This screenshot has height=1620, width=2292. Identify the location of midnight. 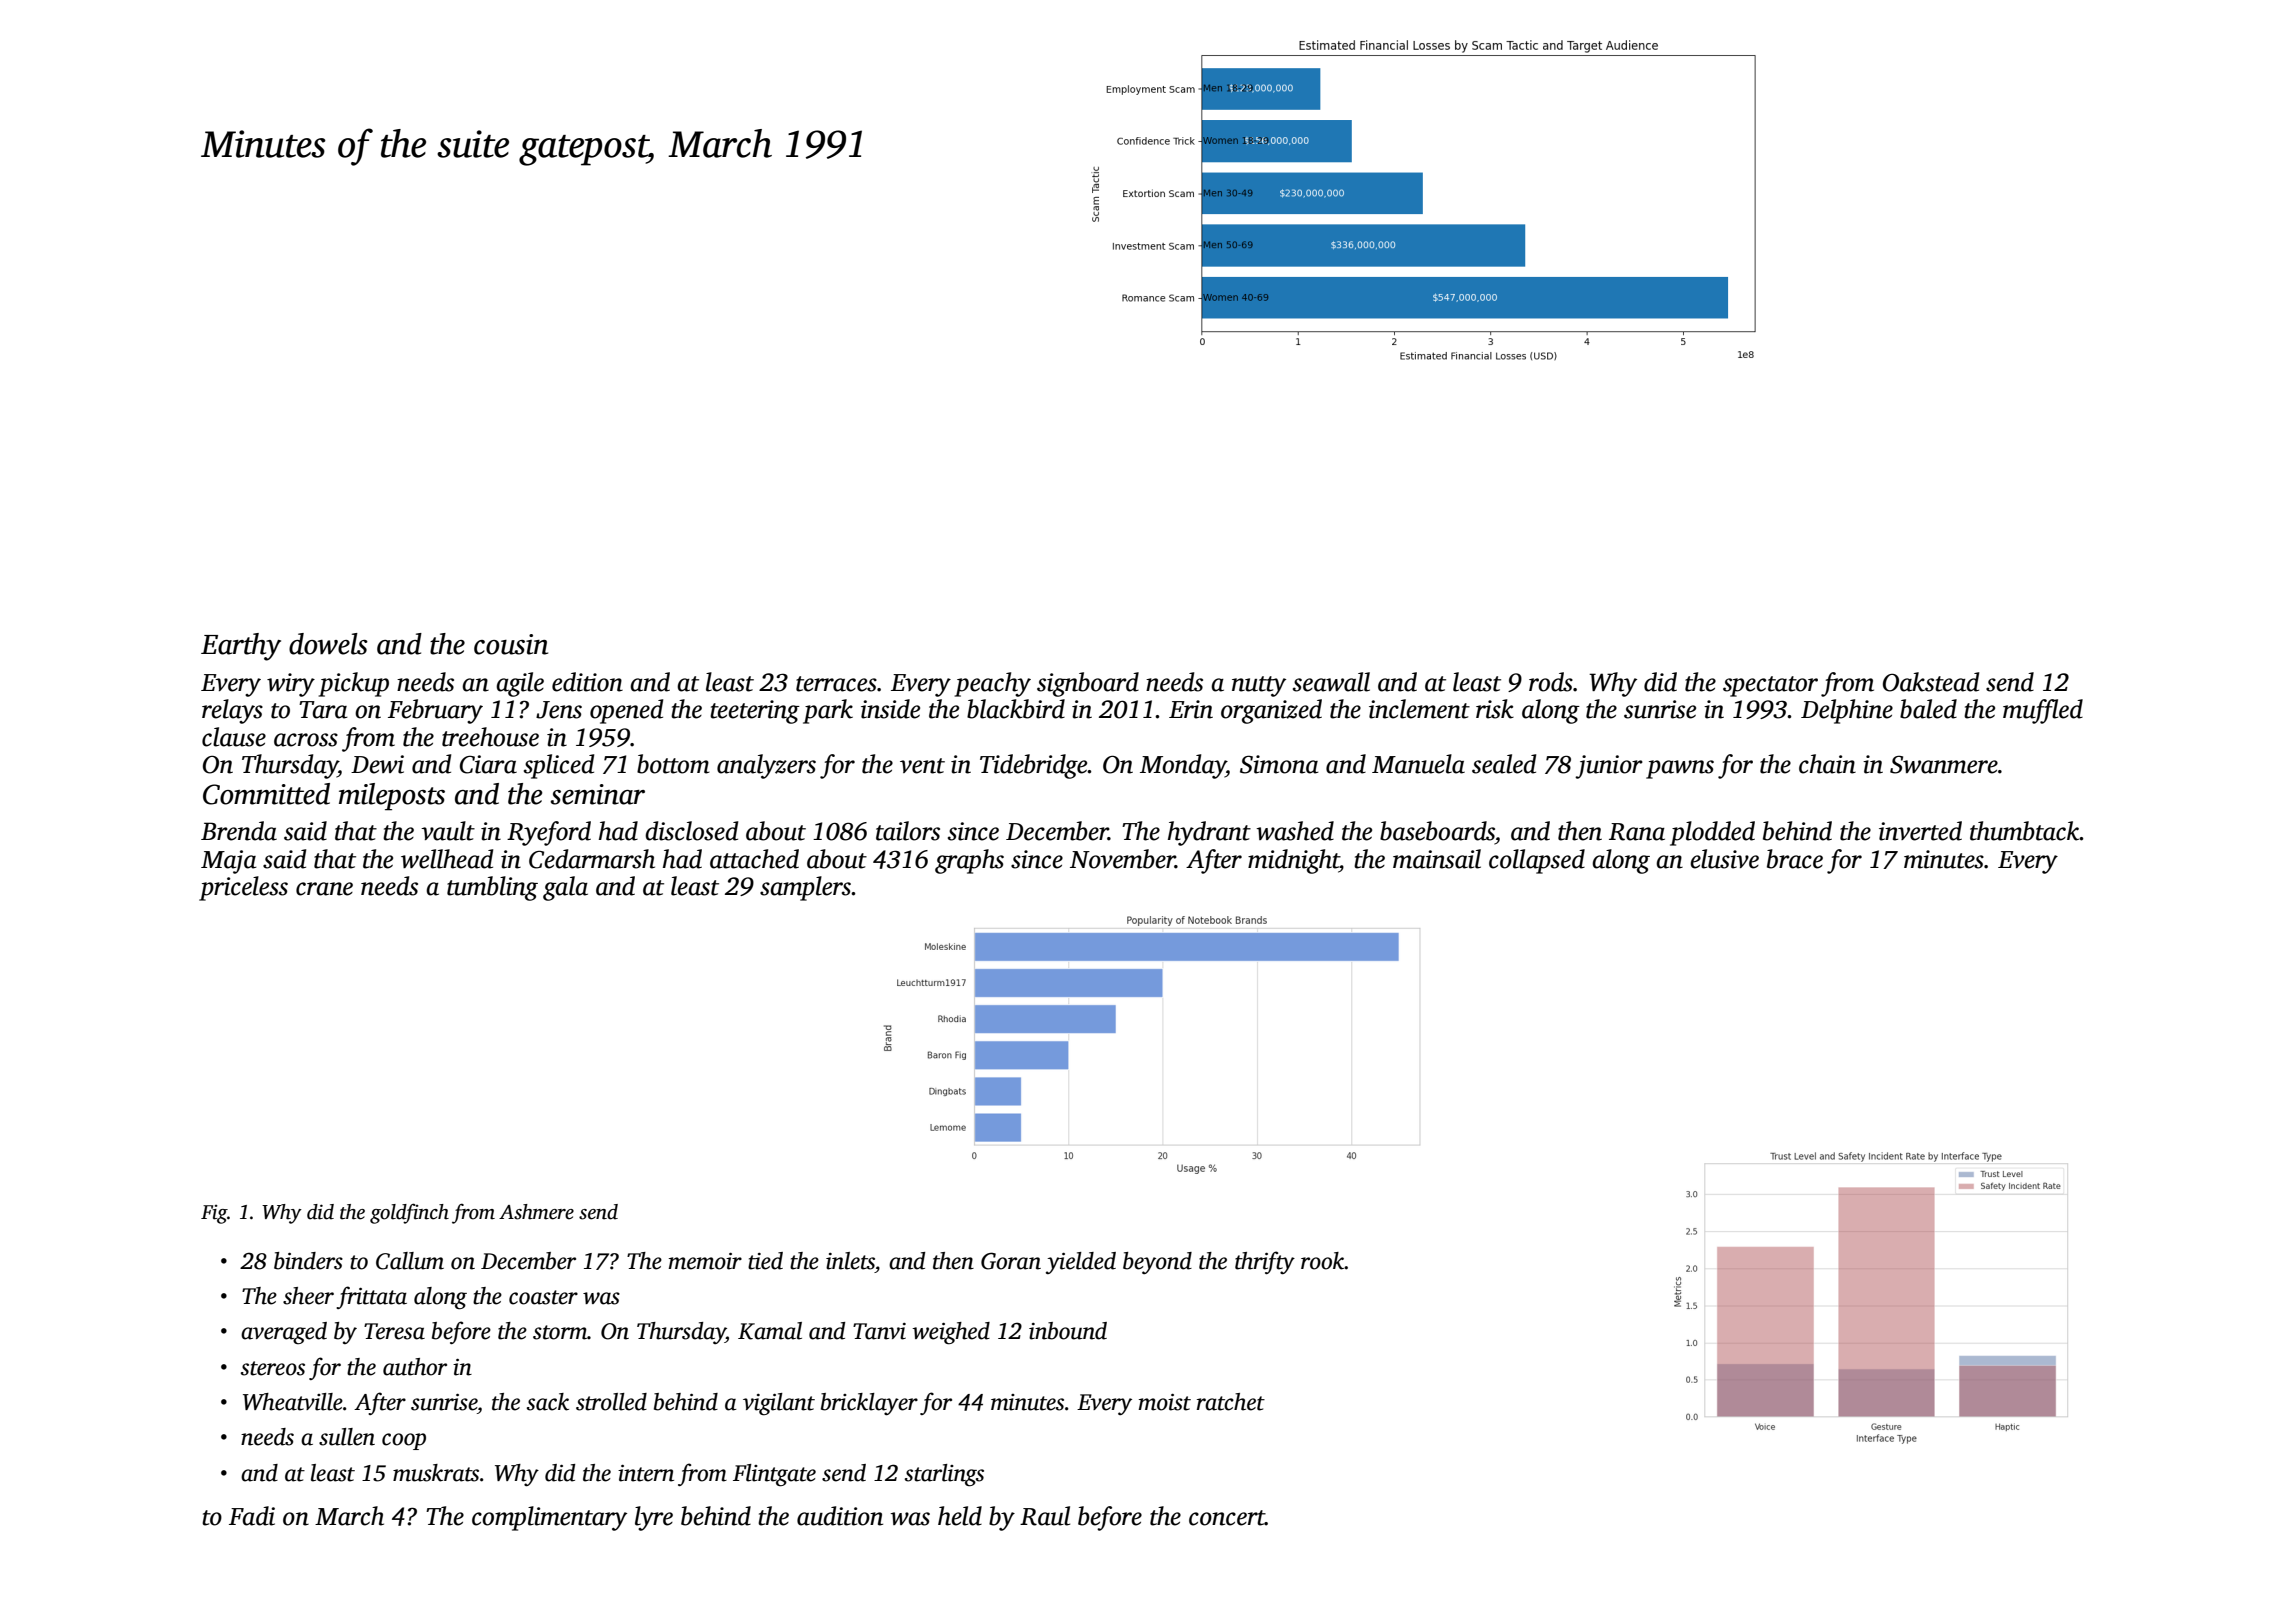
(1293, 861).
